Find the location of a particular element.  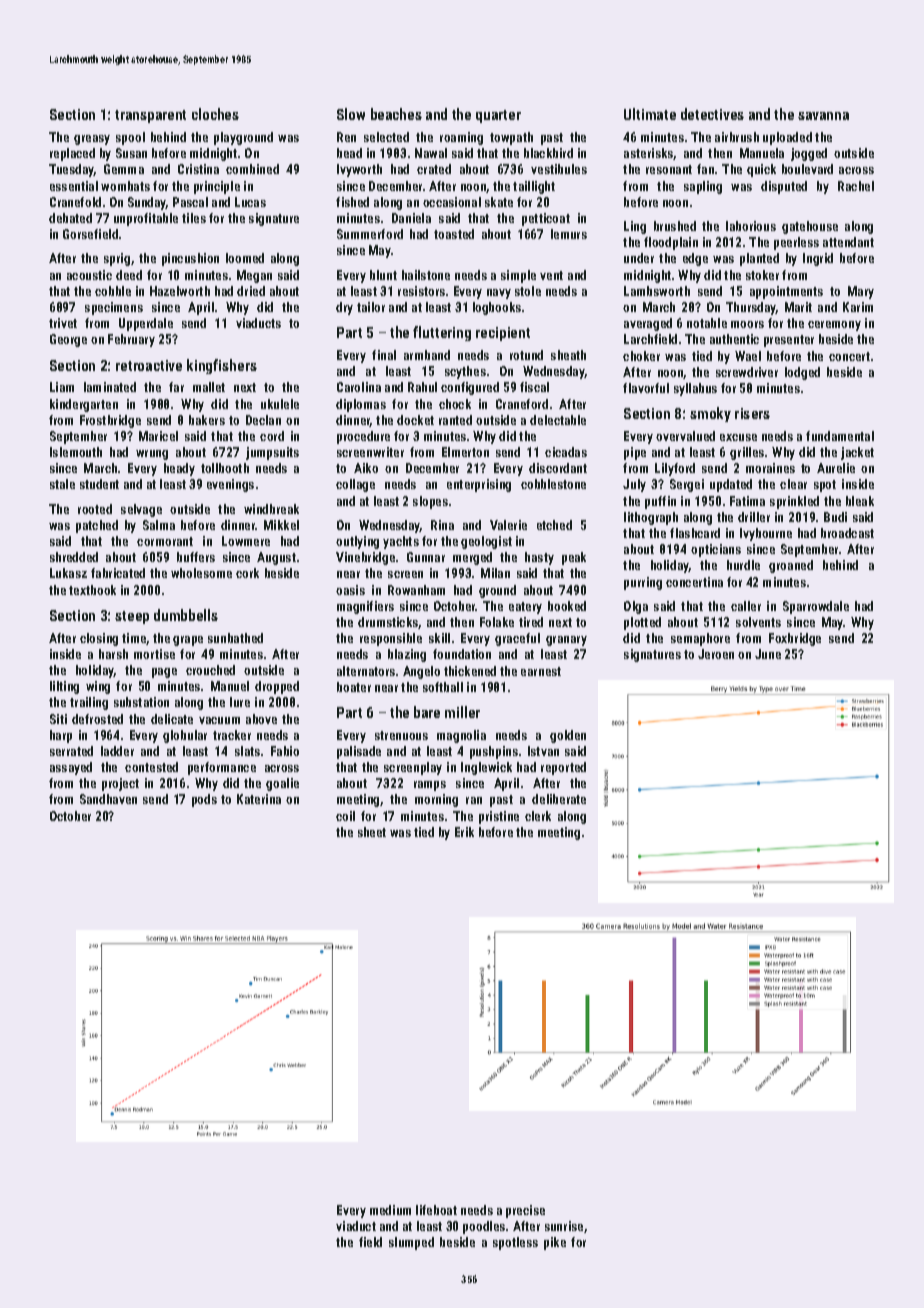

clerk is located at coordinates (538, 816).
